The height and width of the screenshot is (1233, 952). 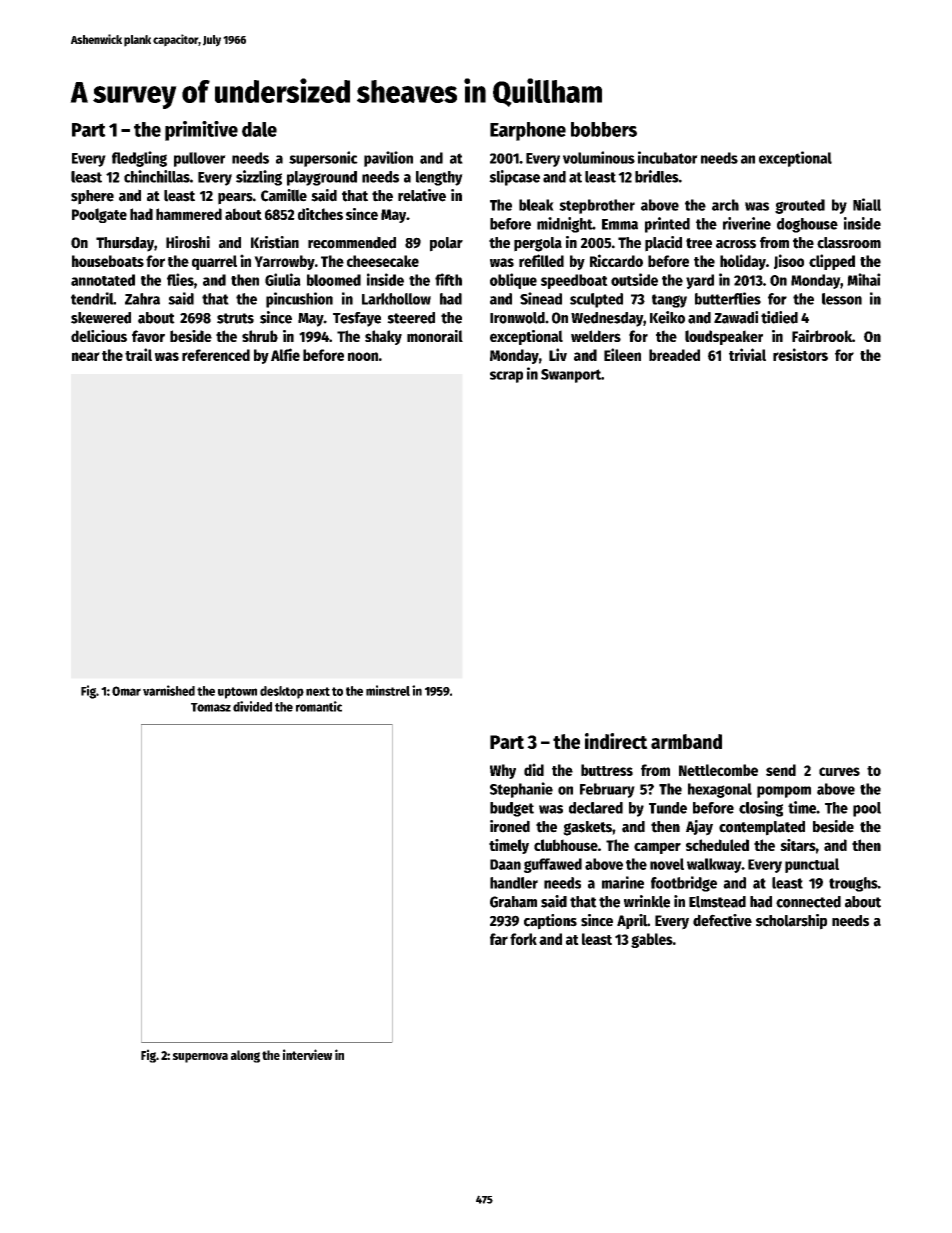 What do you see at coordinates (514, 178) in the screenshot?
I see `slipcase` at bounding box center [514, 178].
